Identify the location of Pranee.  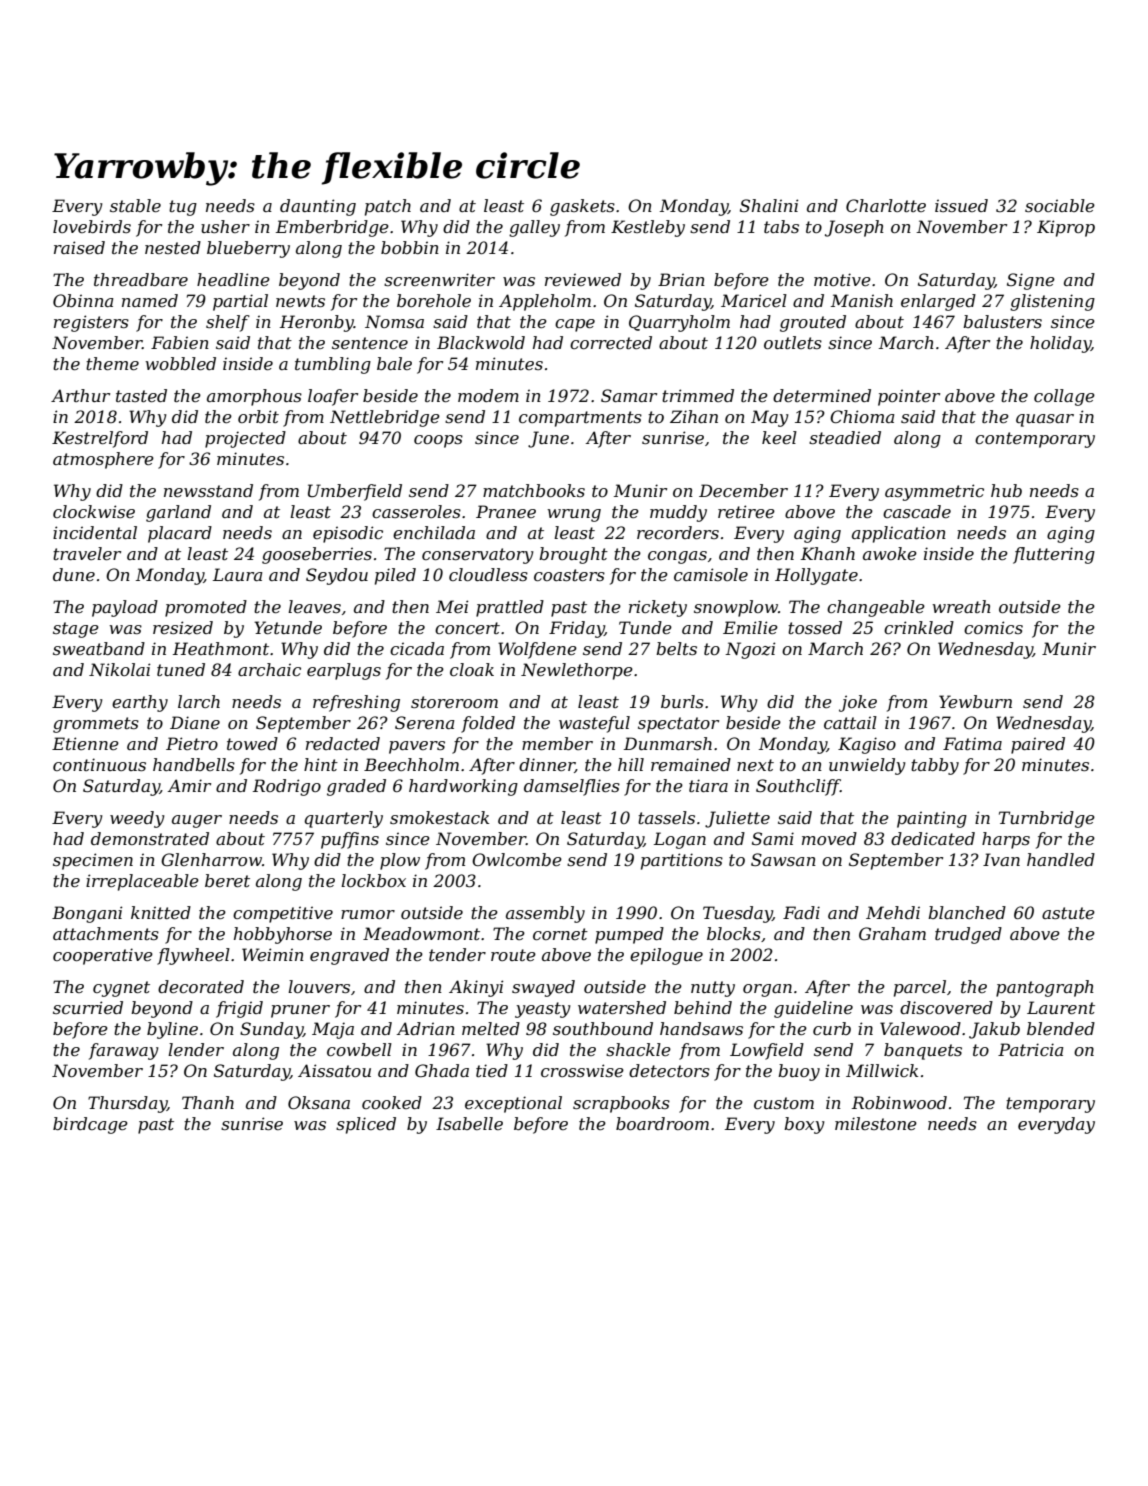
(506, 511).
